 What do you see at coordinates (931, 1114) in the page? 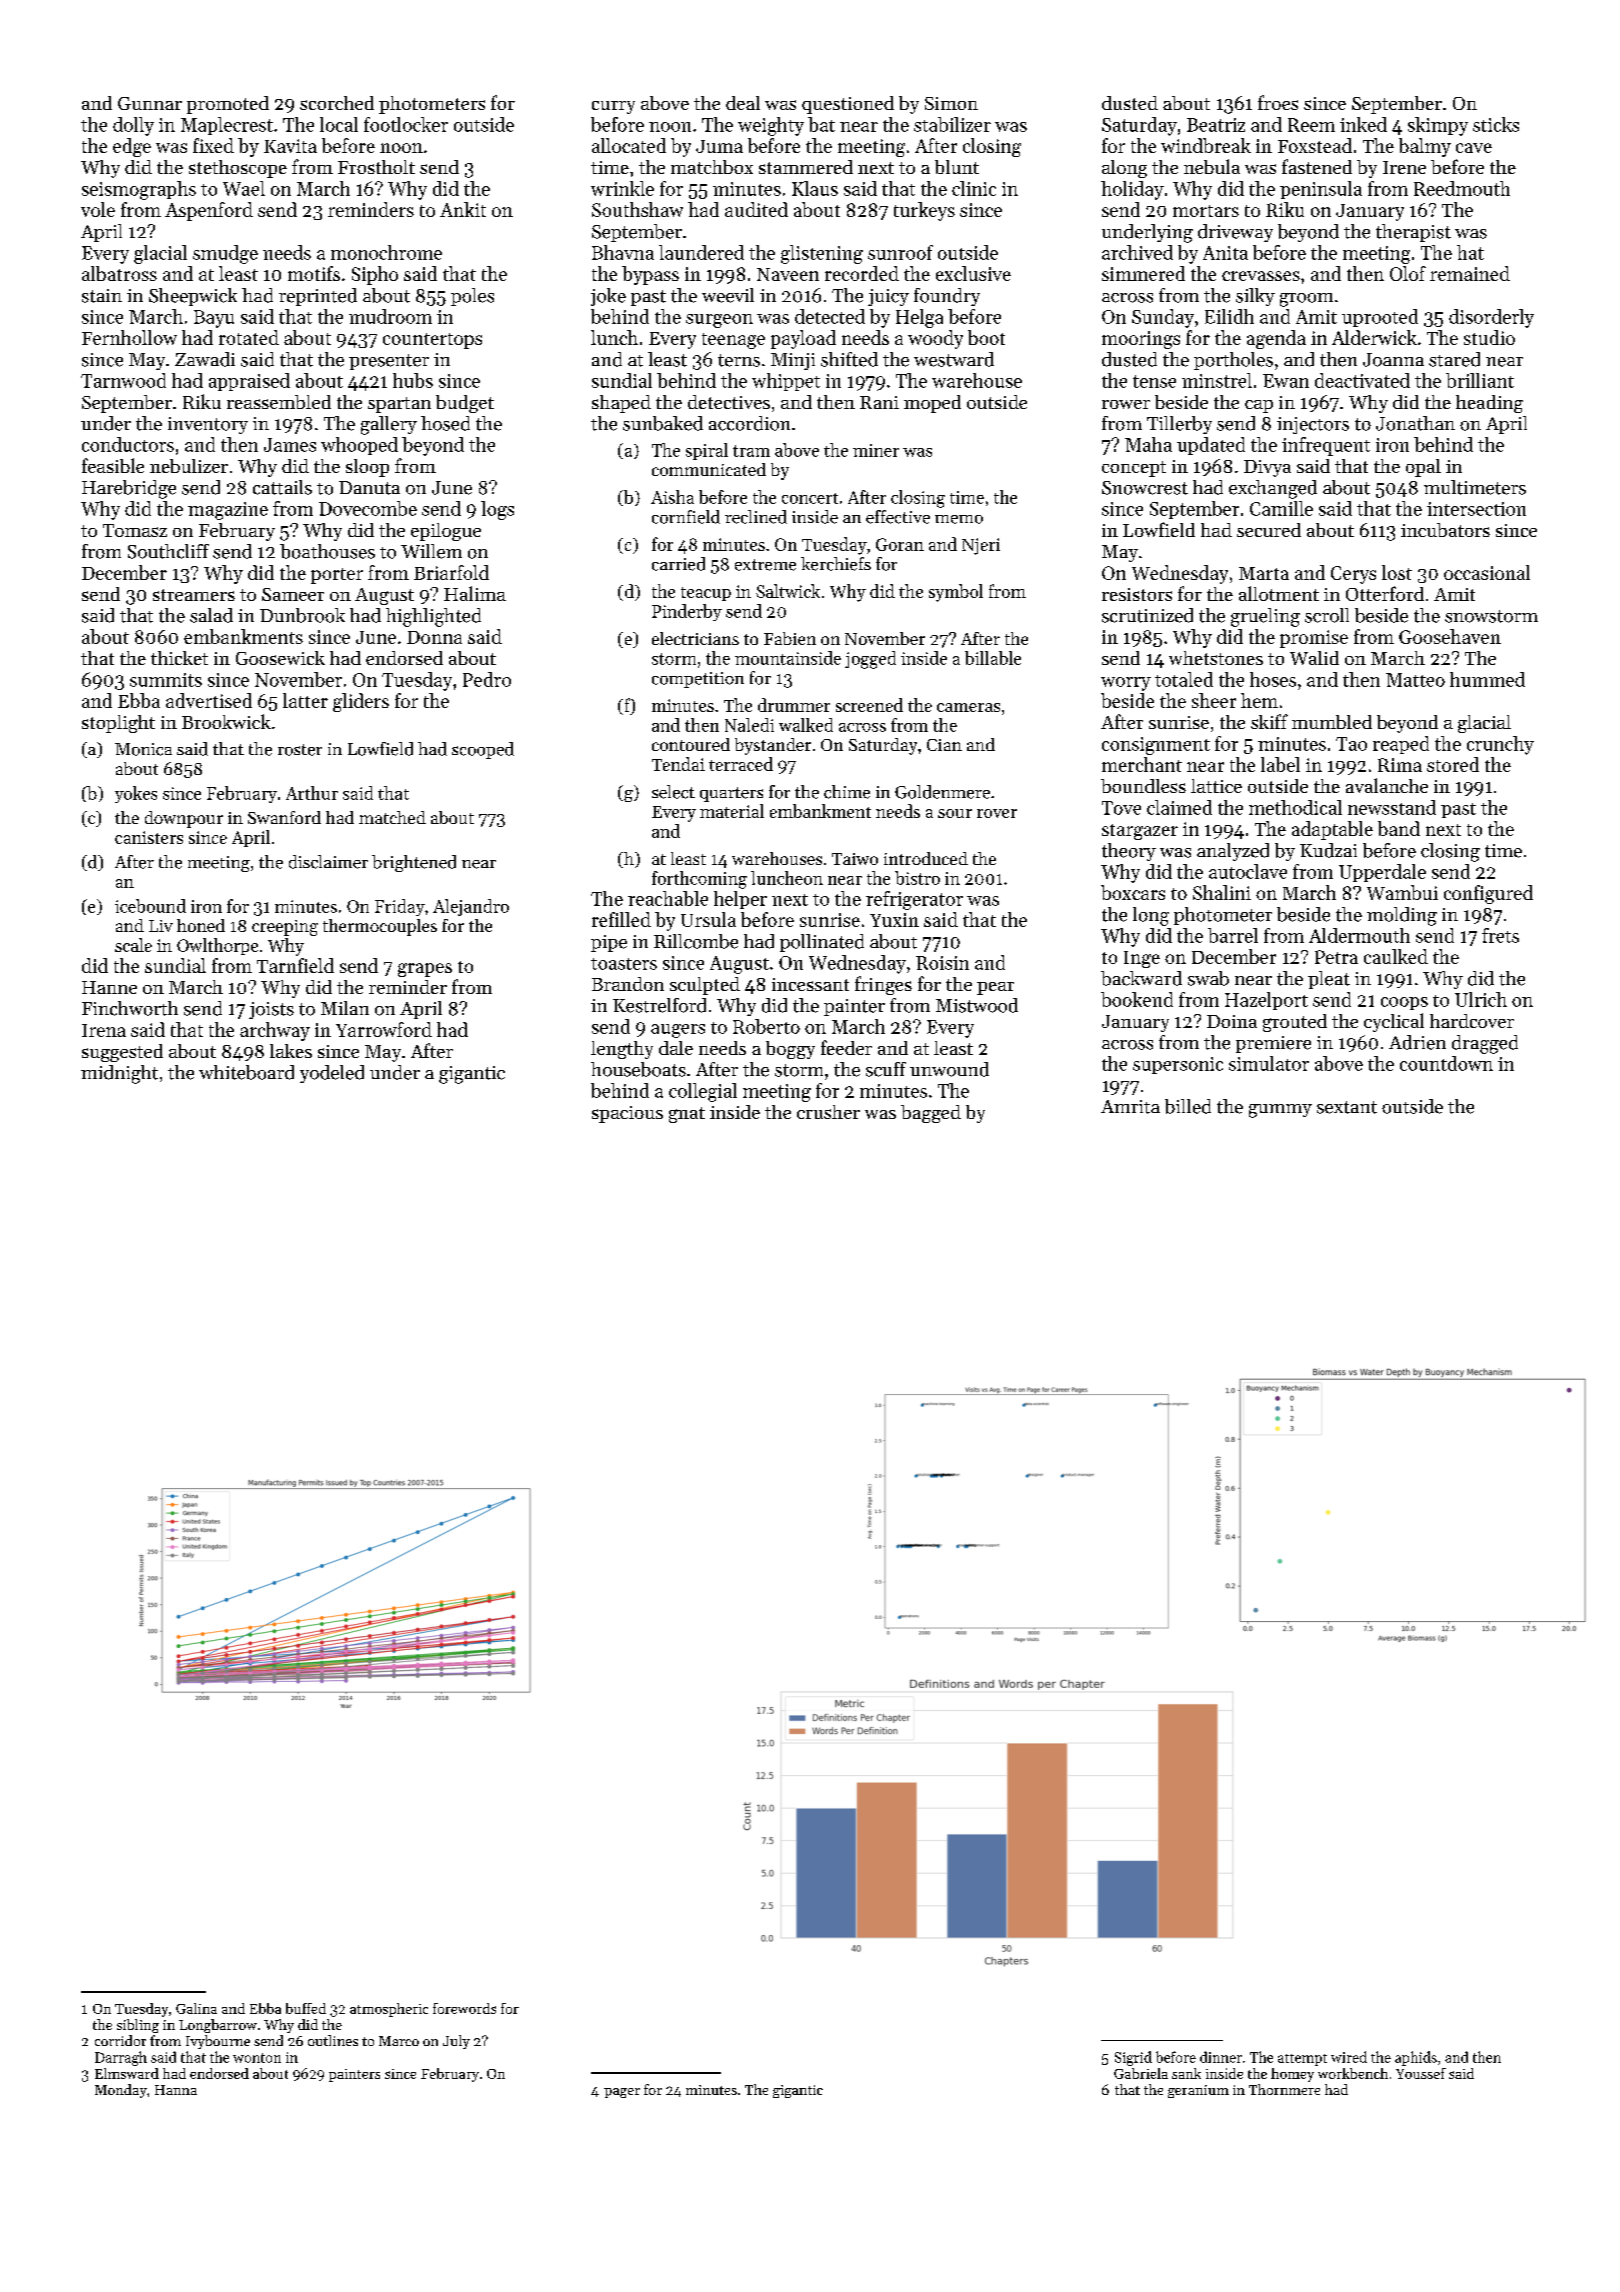
I see `bagged` at bounding box center [931, 1114].
